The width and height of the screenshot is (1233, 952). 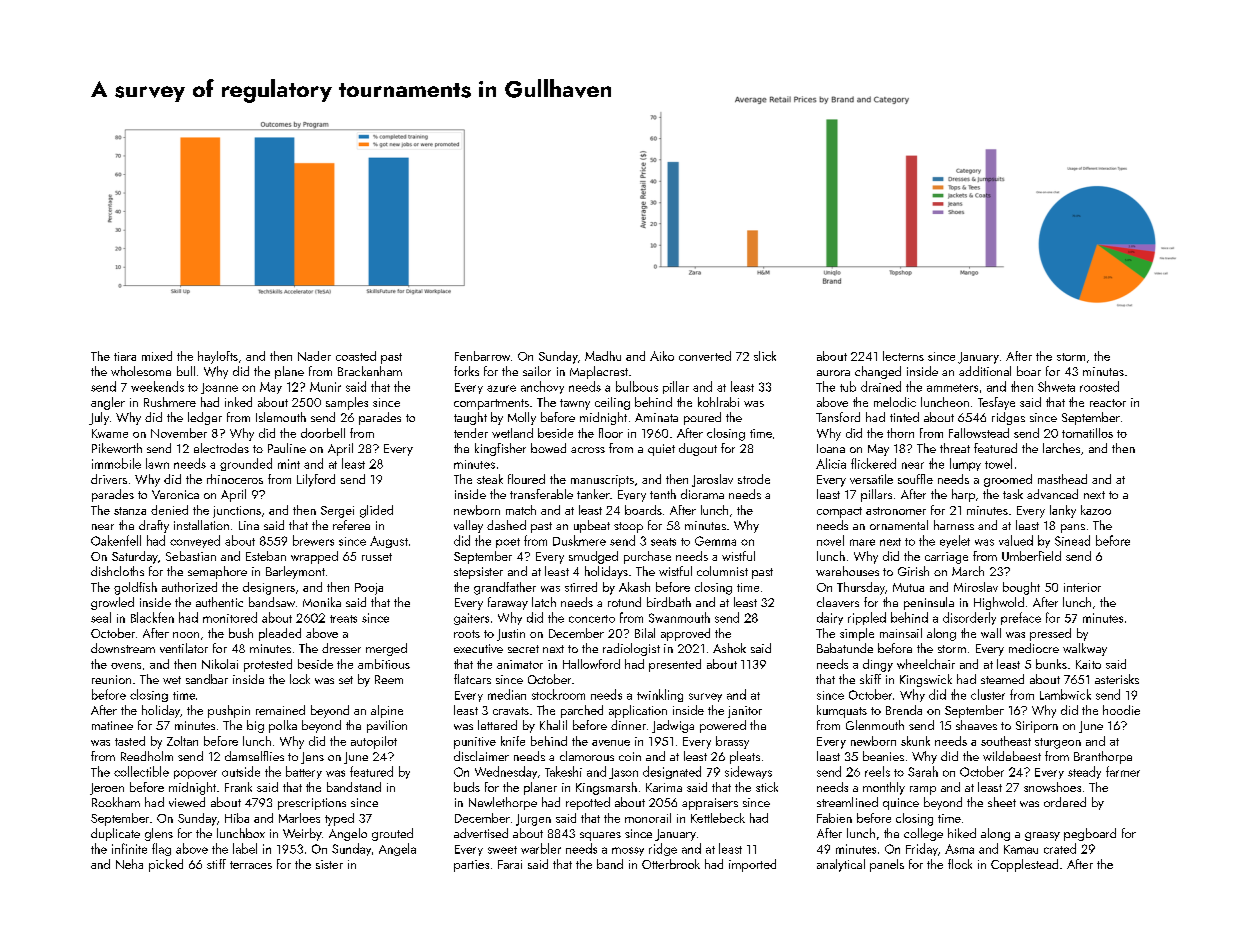 What do you see at coordinates (157, 463) in the screenshot?
I see `lawn` at bounding box center [157, 463].
